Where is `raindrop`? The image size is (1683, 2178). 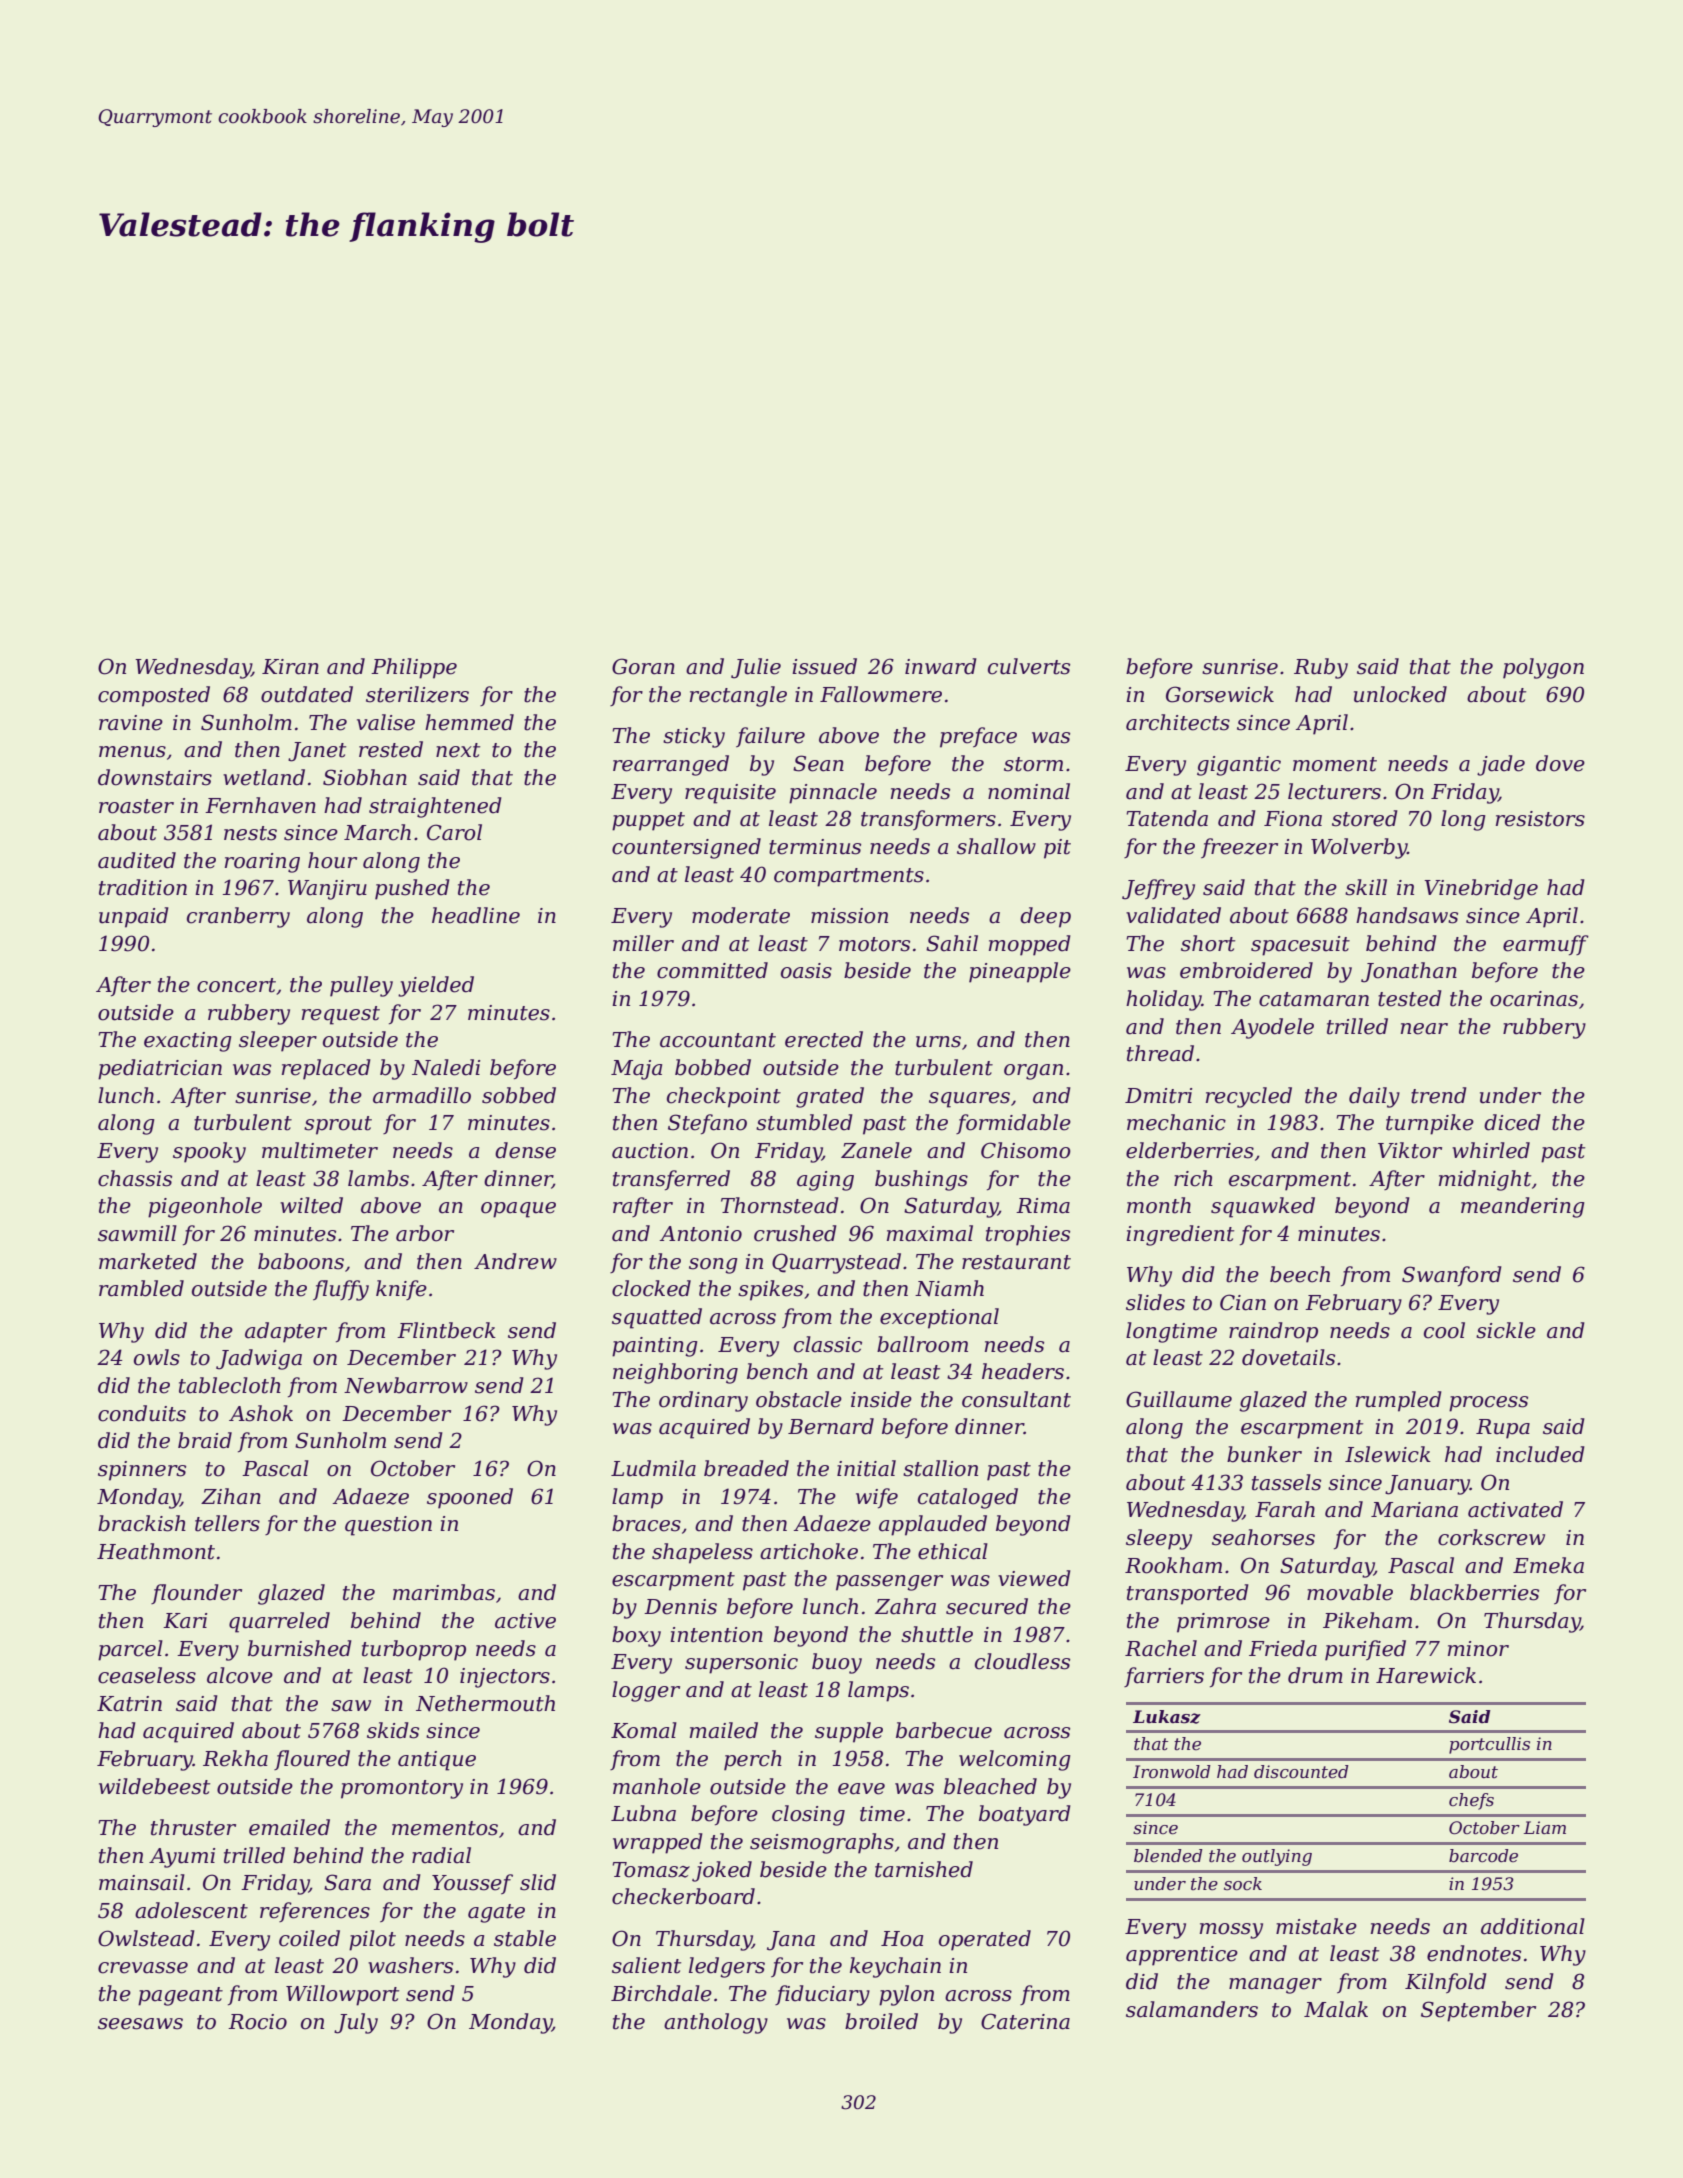
raindrop is located at coordinates (1273, 1332).
